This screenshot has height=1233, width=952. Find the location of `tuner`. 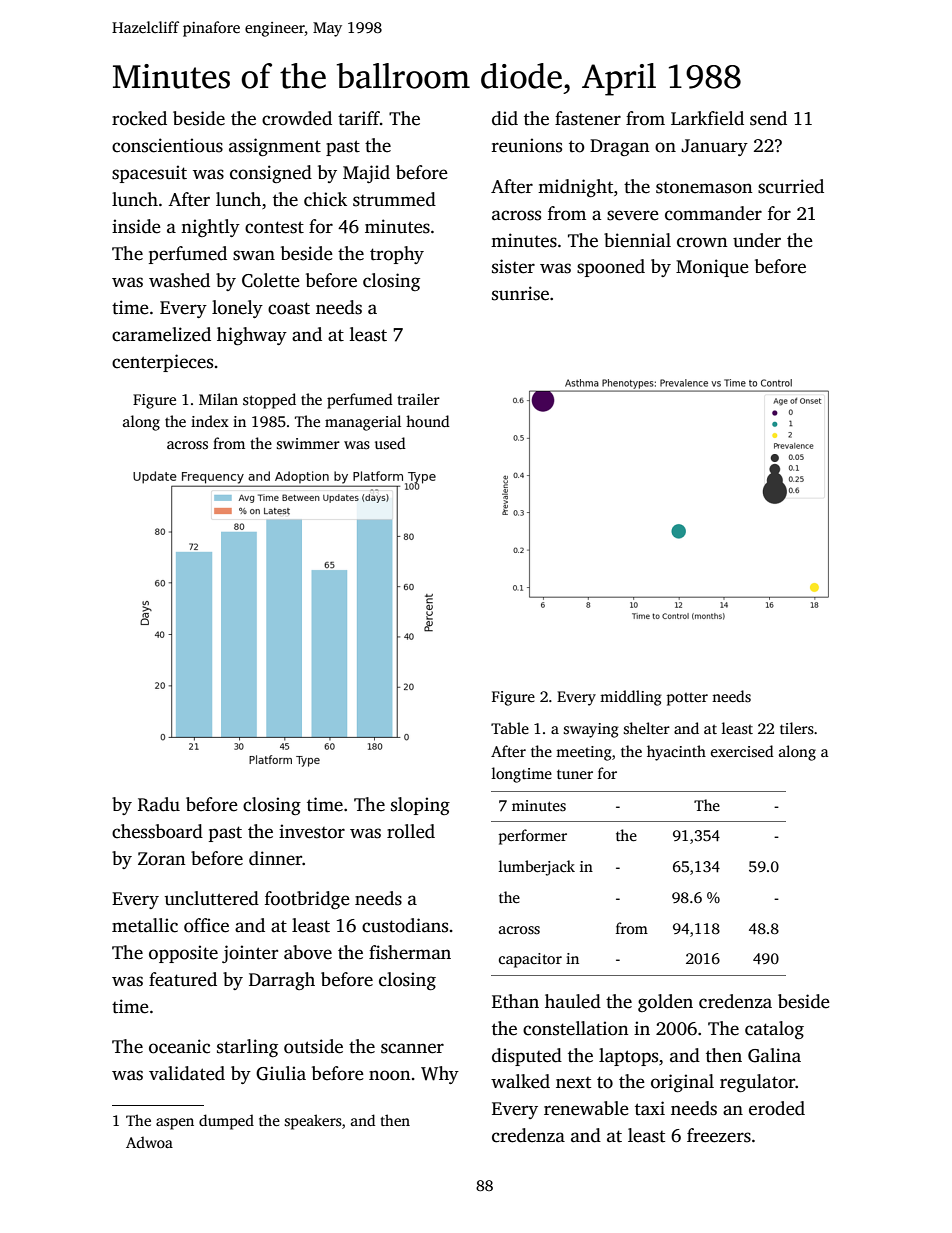

tuner is located at coordinates (575, 774).
